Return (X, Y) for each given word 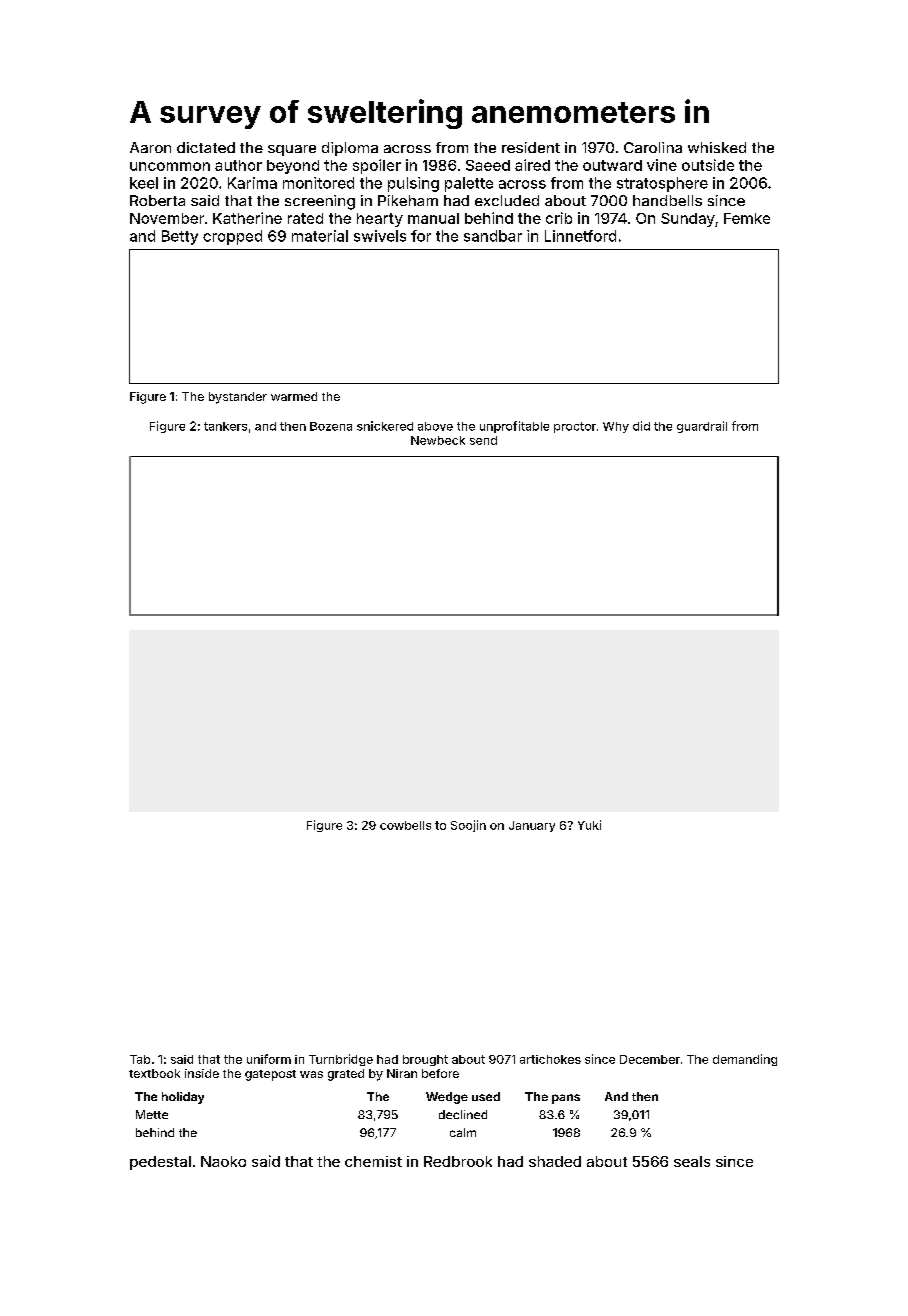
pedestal (160, 1163)
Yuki (589, 825)
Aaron (150, 147)
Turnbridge (341, 1060)
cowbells (405, 825)
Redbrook (458, 1161)
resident (531, 147)
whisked (717, 147)
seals (692, 1161)
